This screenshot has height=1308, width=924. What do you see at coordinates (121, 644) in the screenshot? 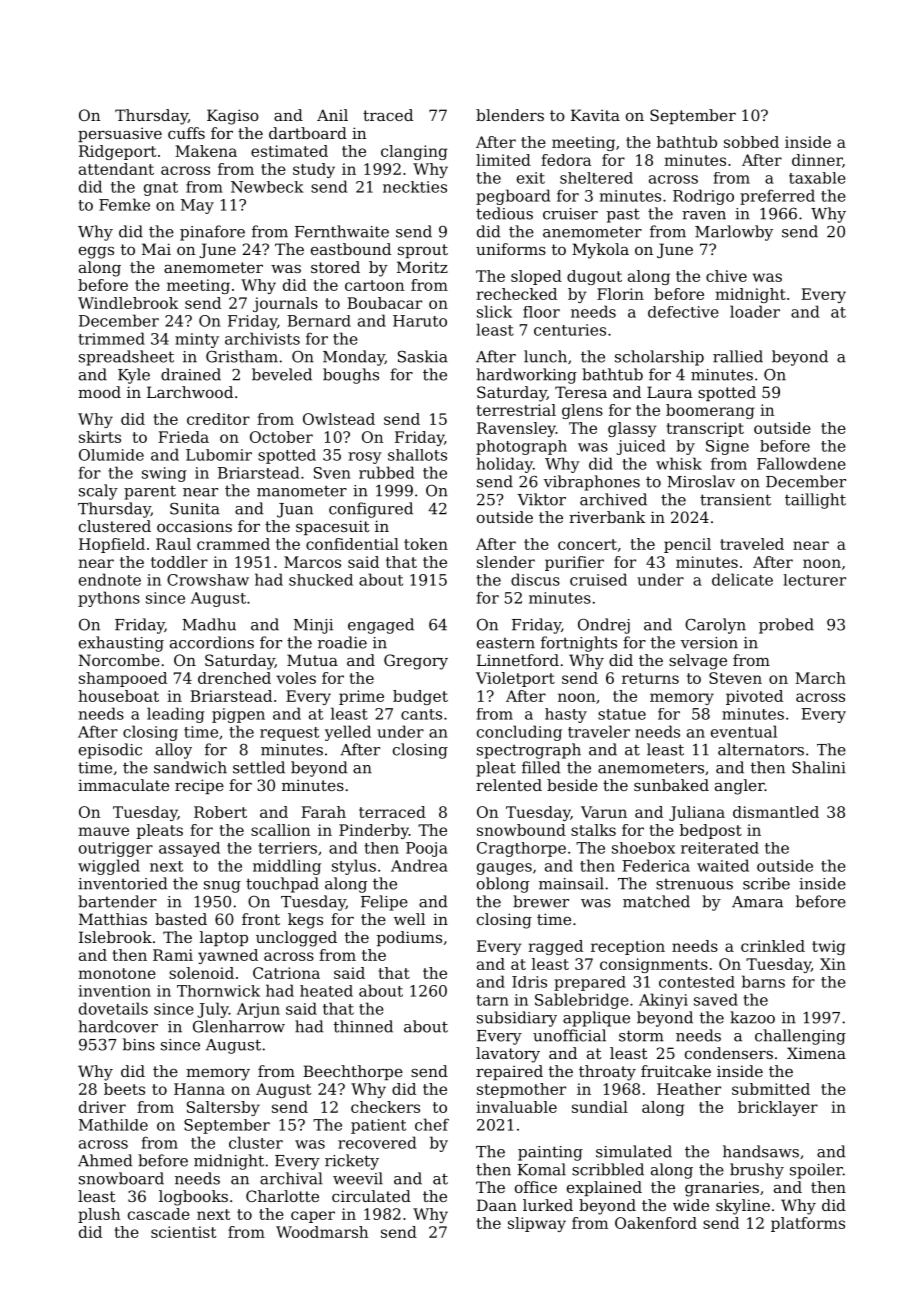
I see `exhausting` at bounding box center [121, 644].
